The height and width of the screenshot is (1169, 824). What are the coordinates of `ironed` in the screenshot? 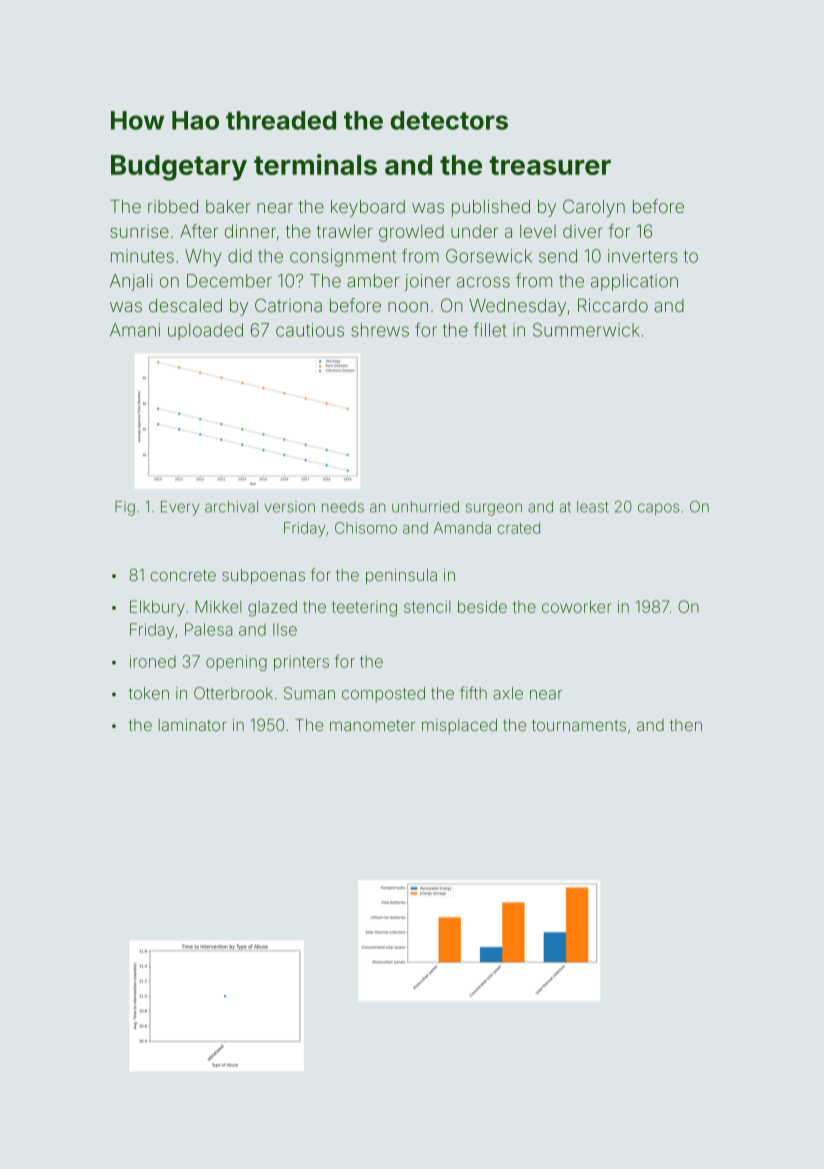 It's located at (153, 661).
